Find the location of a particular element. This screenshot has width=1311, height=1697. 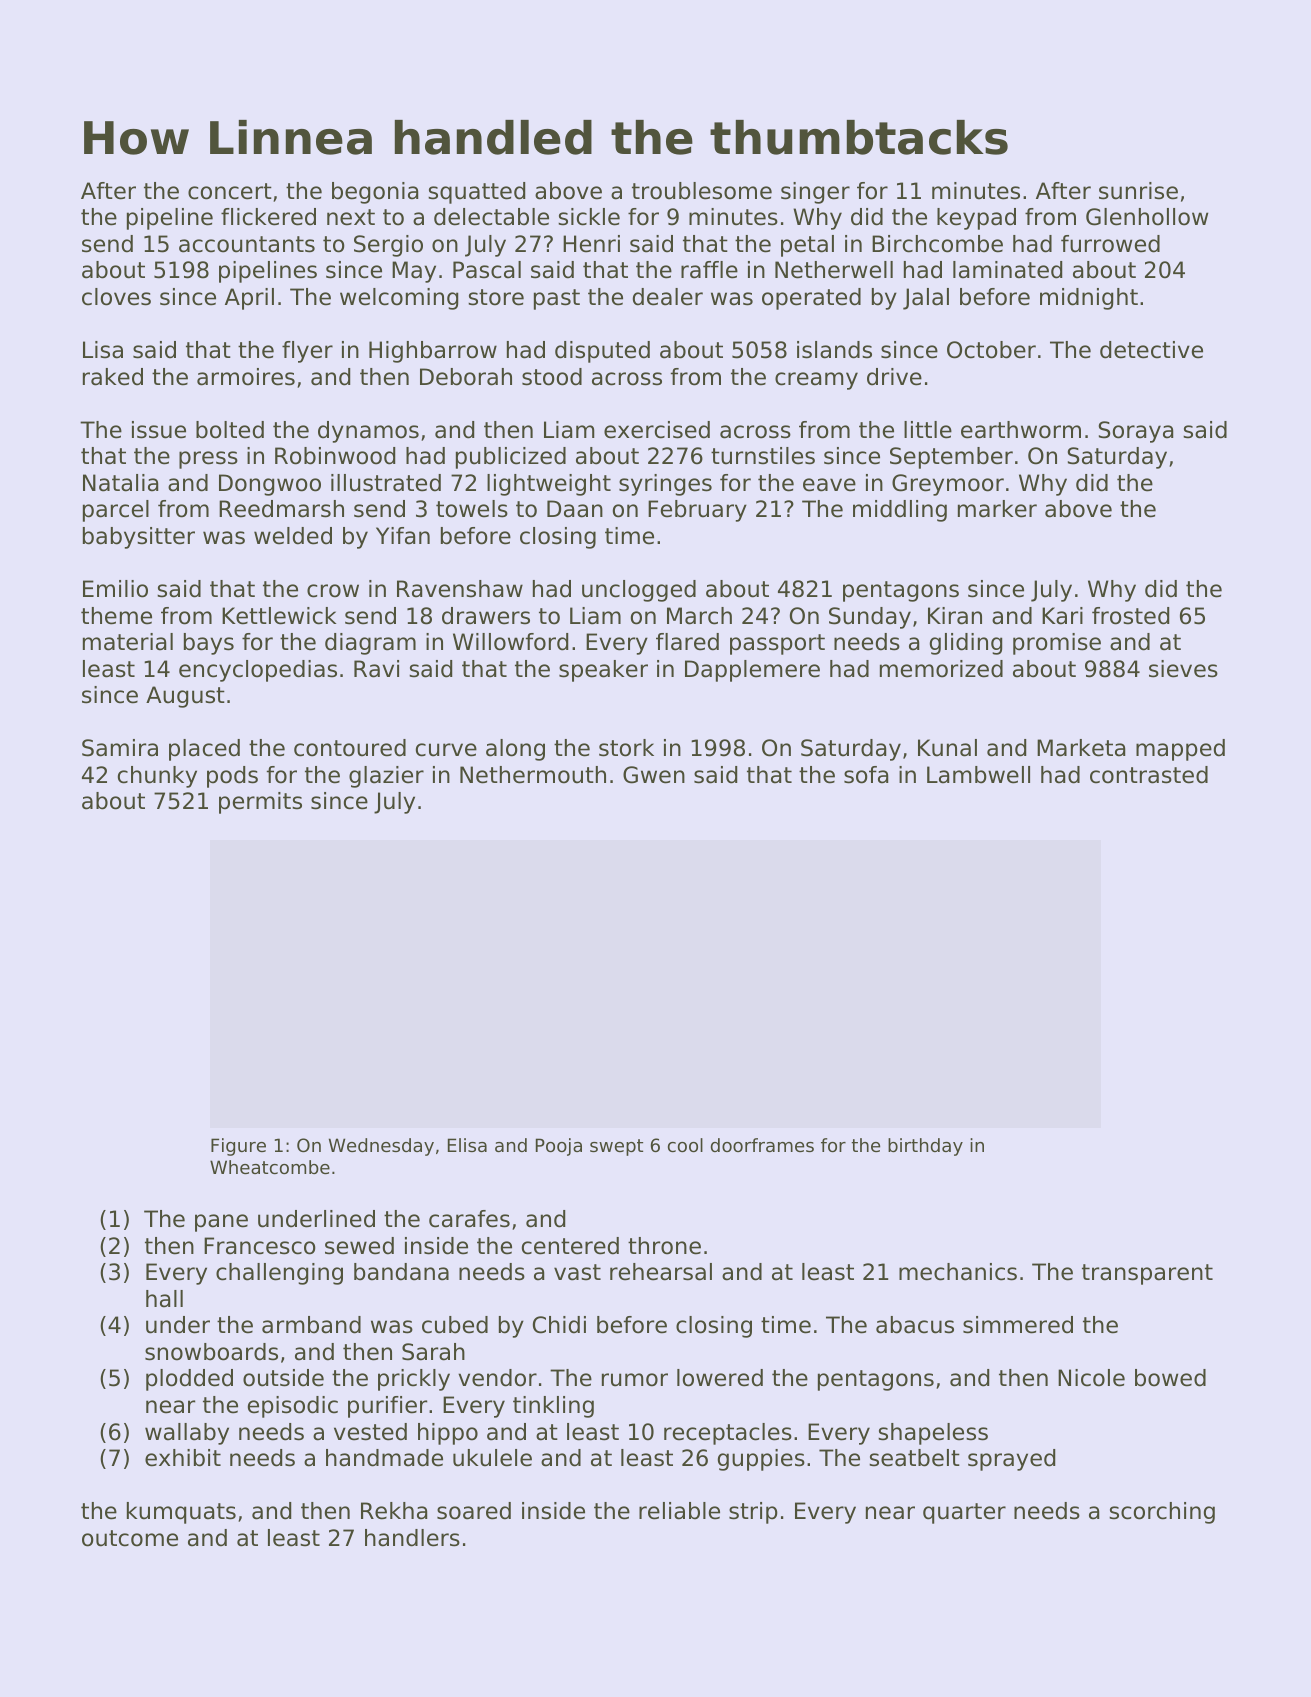

Figure is located at coordinates (238, 1147).
